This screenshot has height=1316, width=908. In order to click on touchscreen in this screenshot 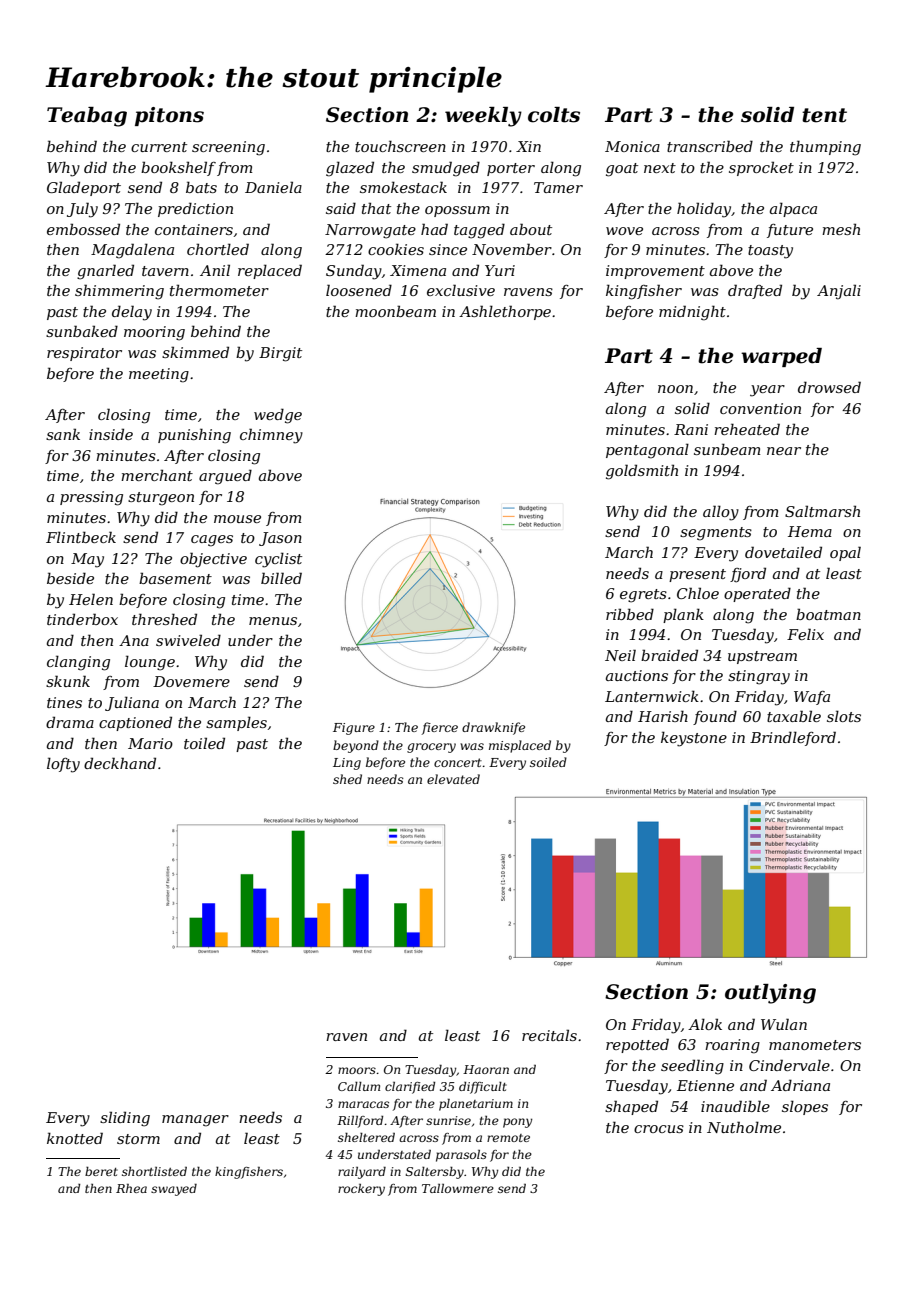, I will do `click(400, 146)`.
